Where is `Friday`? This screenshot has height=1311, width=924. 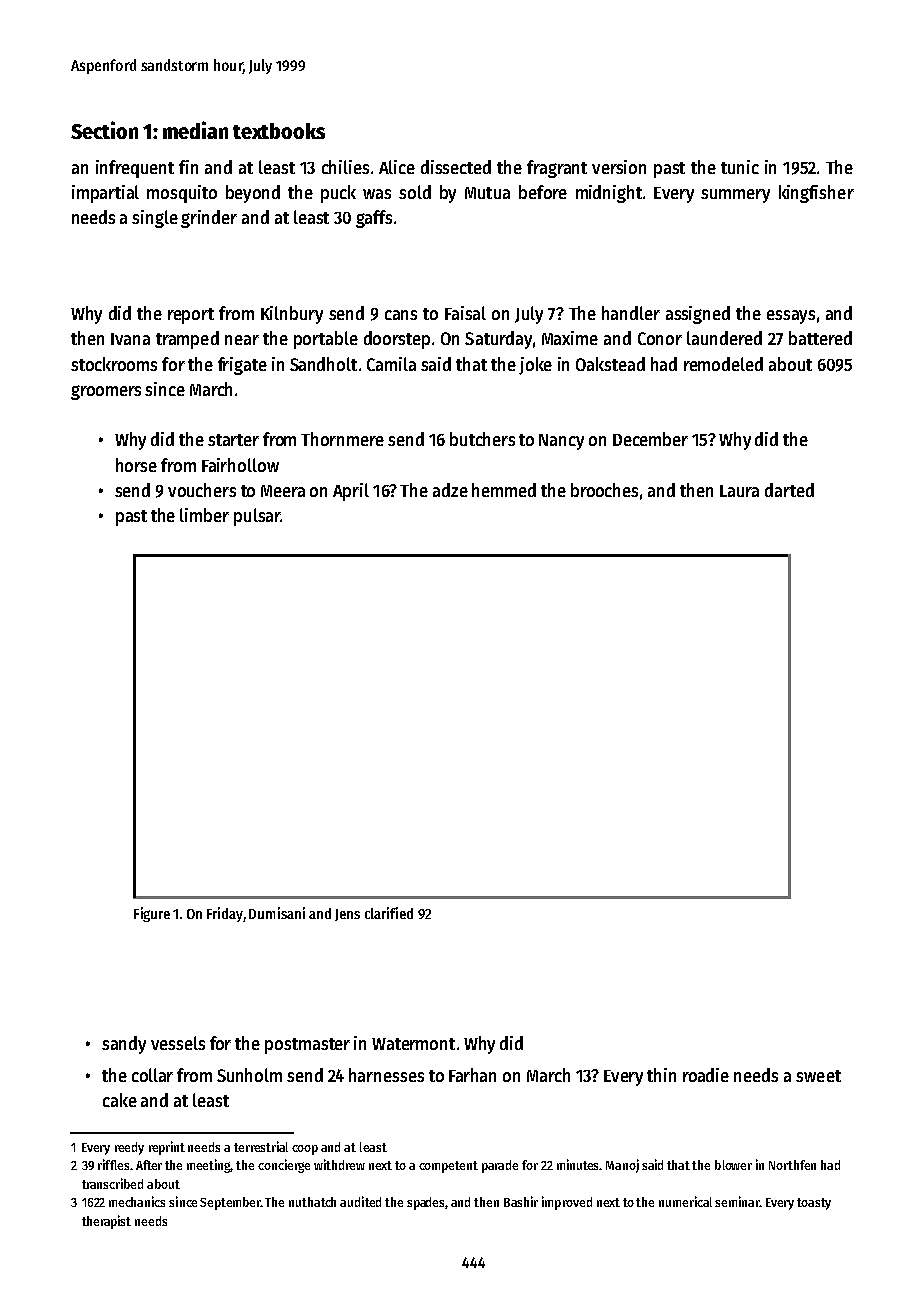
Friday is located at coordinates (225, 914).
